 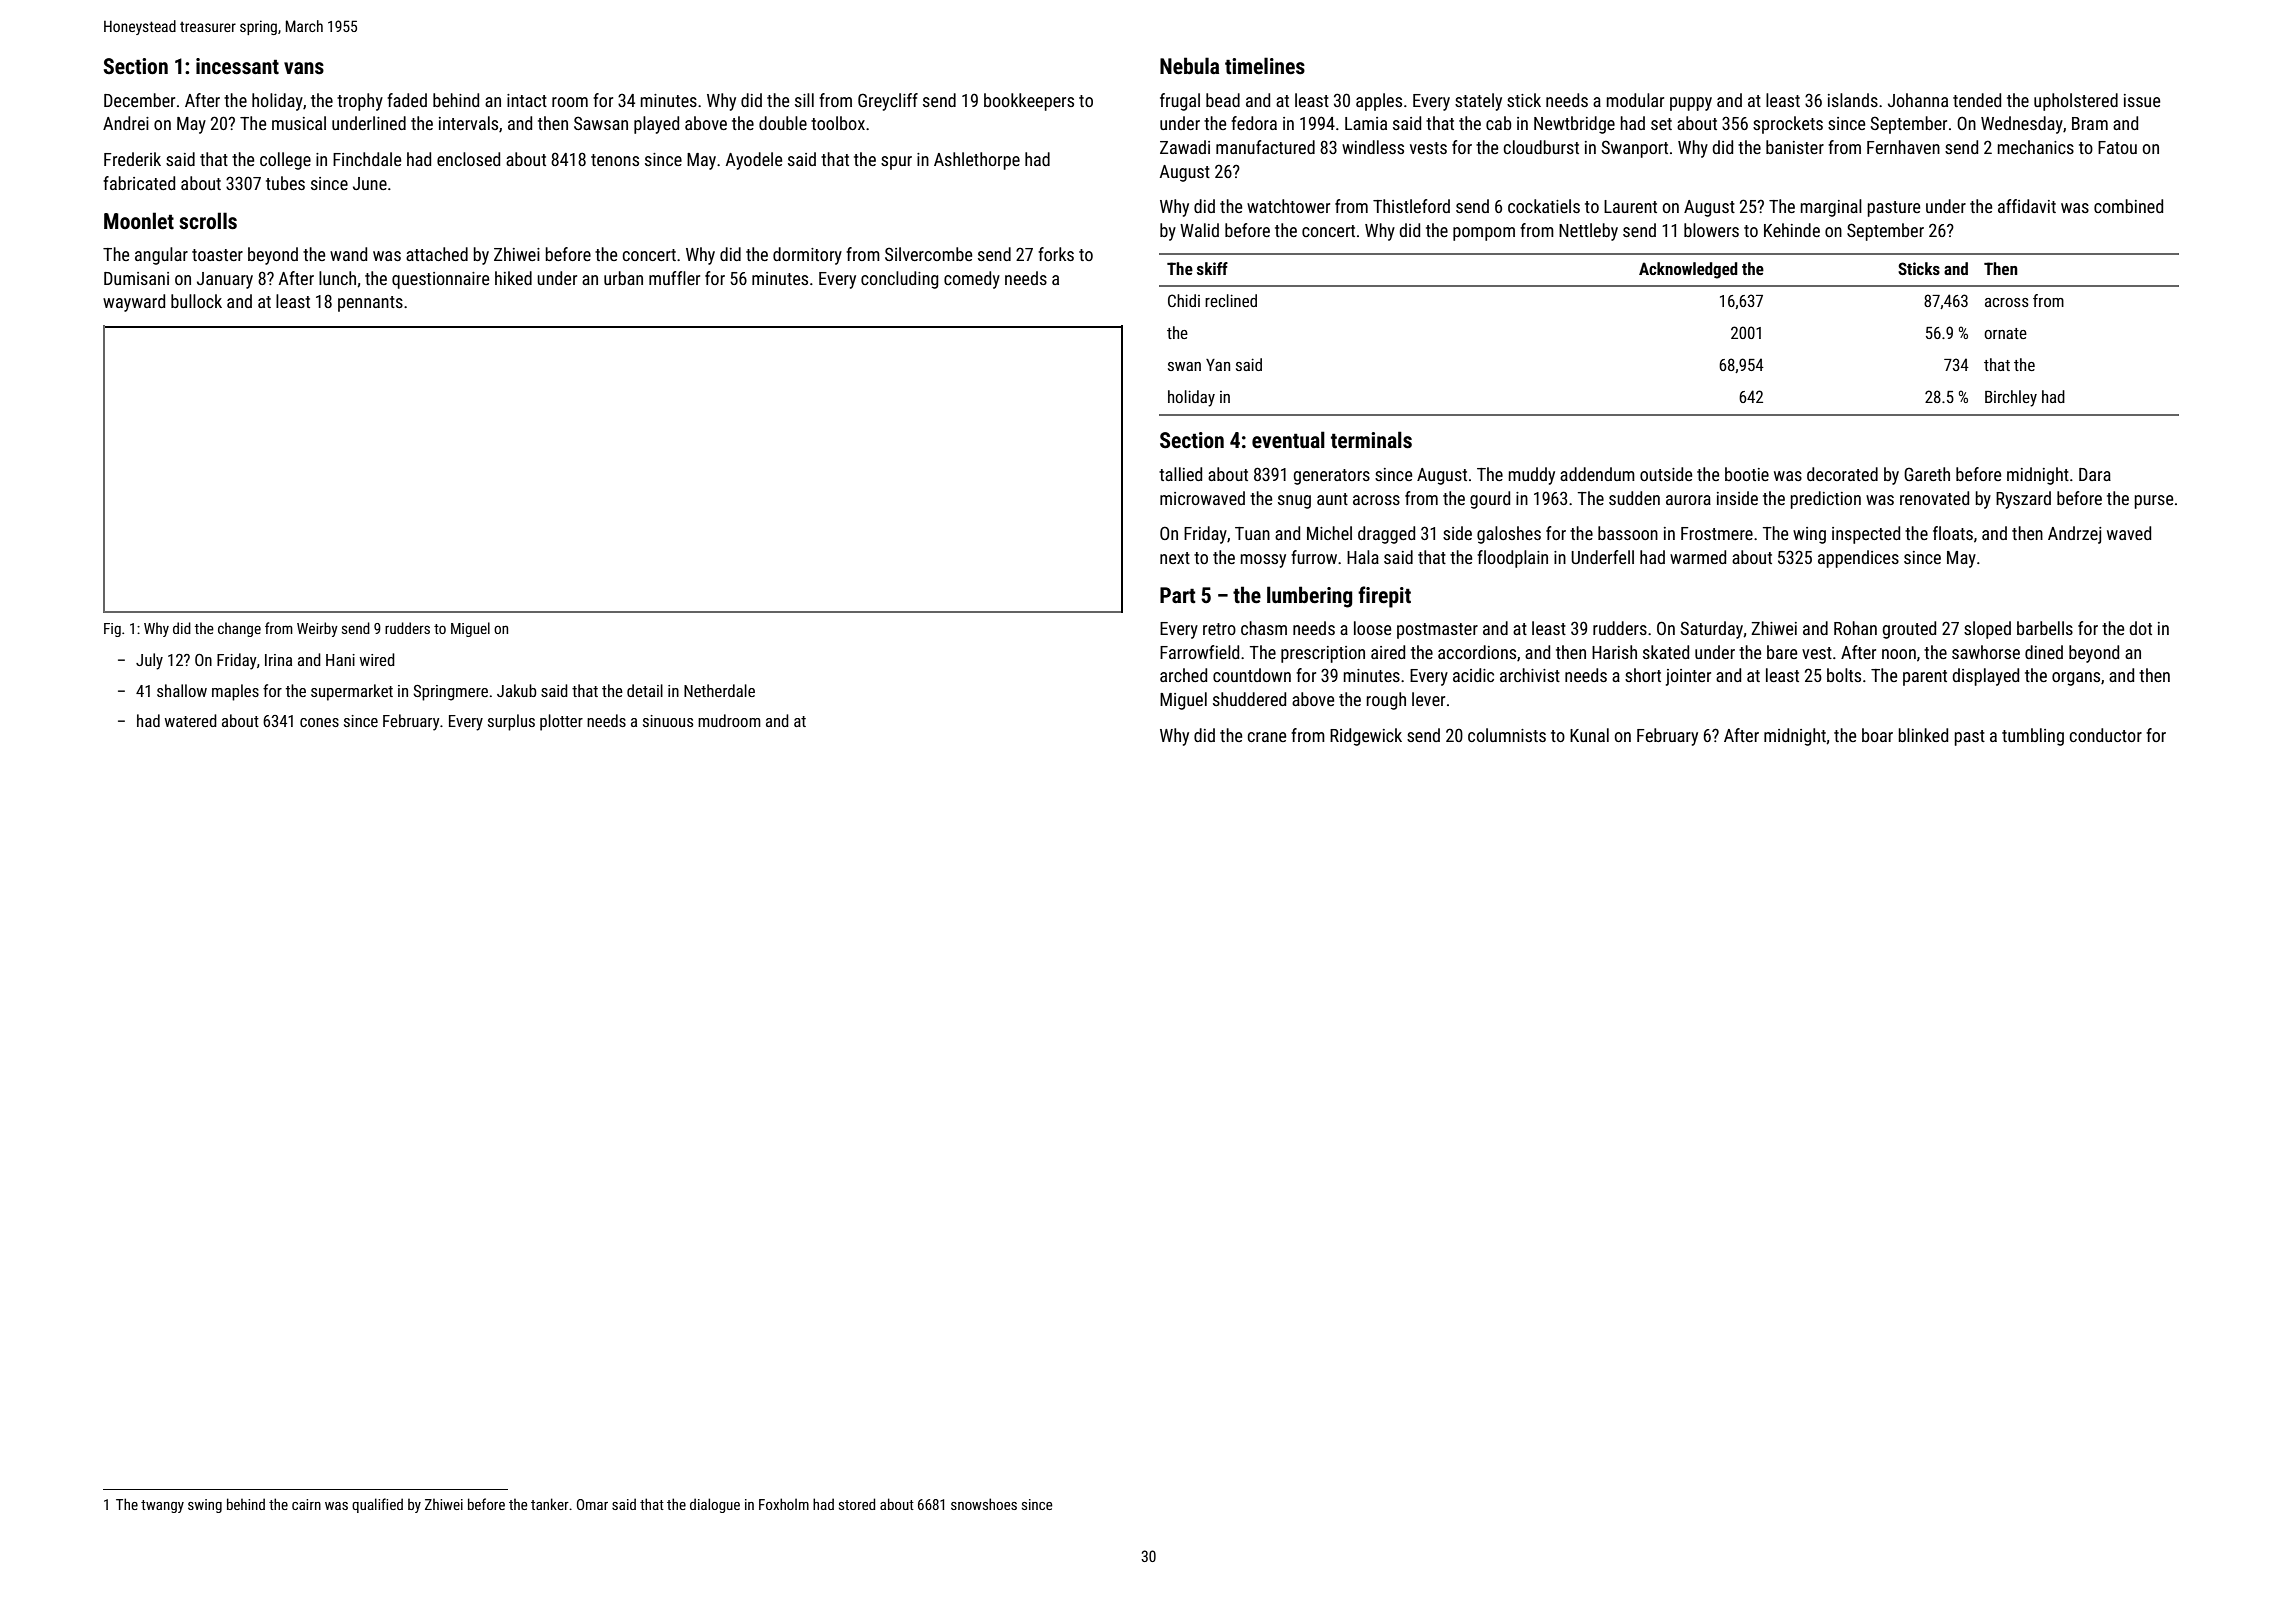 I want to click on Ridgewick, so click(x=1366, y=737).
